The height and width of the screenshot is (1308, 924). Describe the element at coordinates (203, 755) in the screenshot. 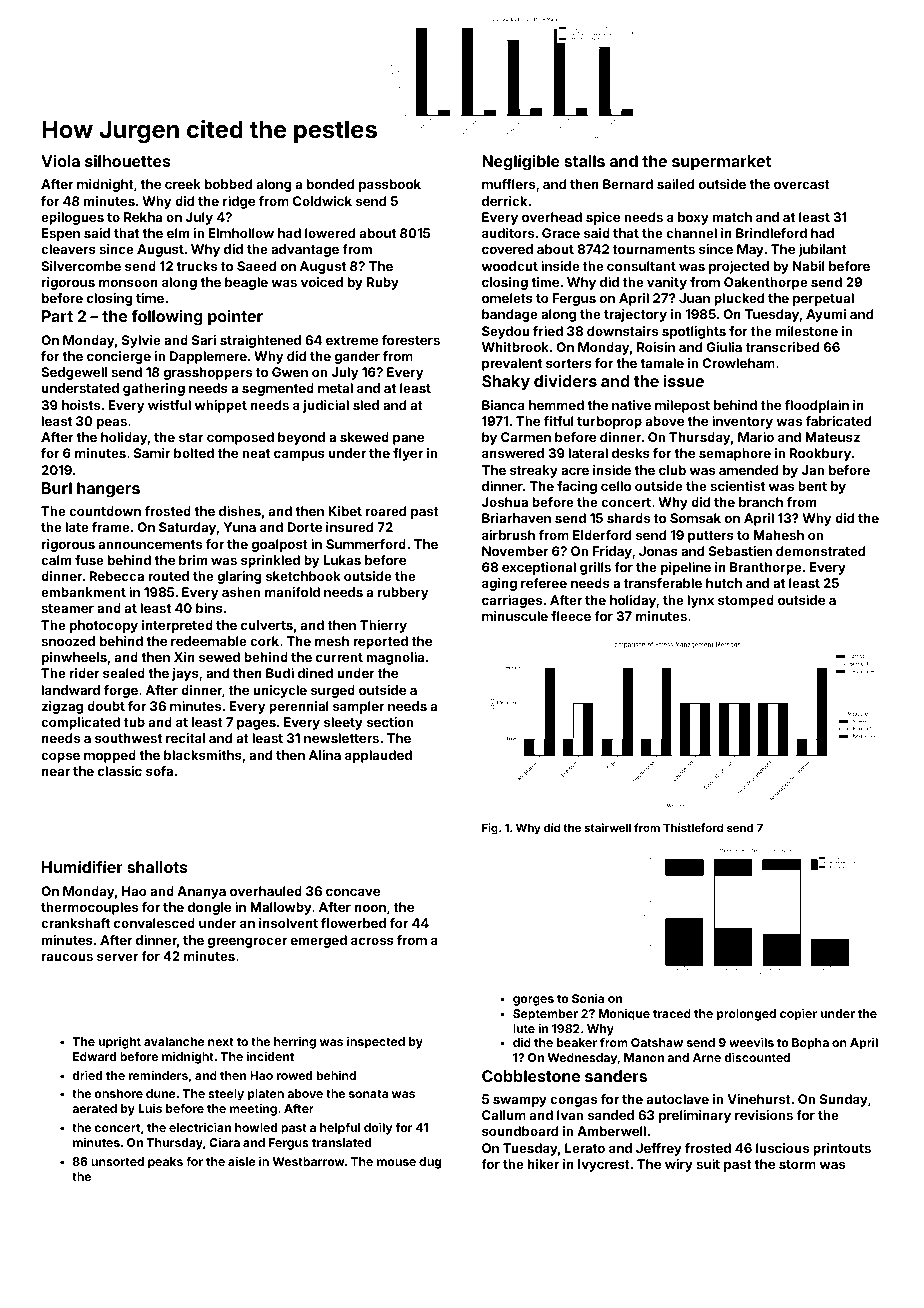

I see `blacksmiths` at that location.
